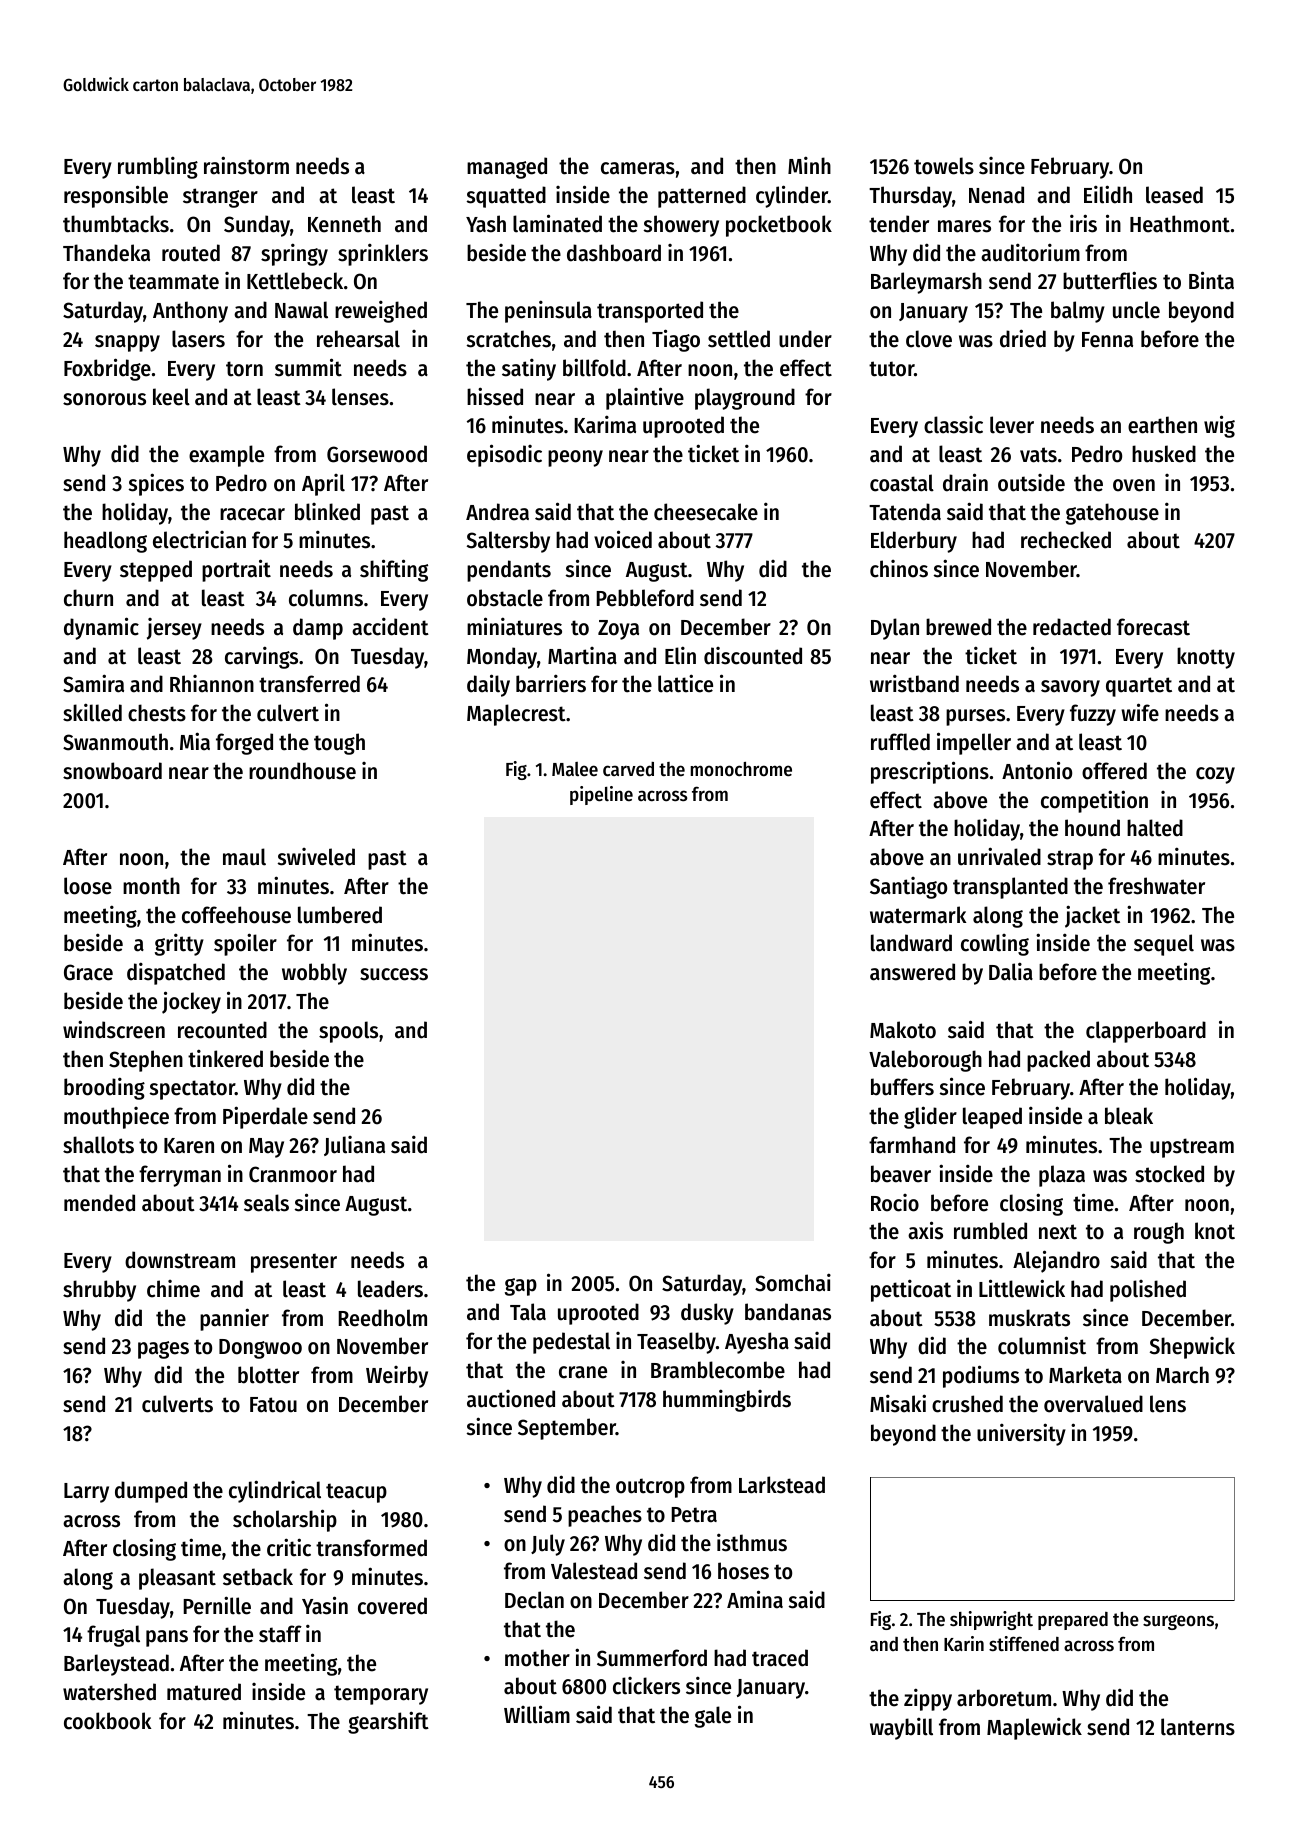 This screenshot has height=1836, width=1298. I want to click on gap, so click(521, 1287).
